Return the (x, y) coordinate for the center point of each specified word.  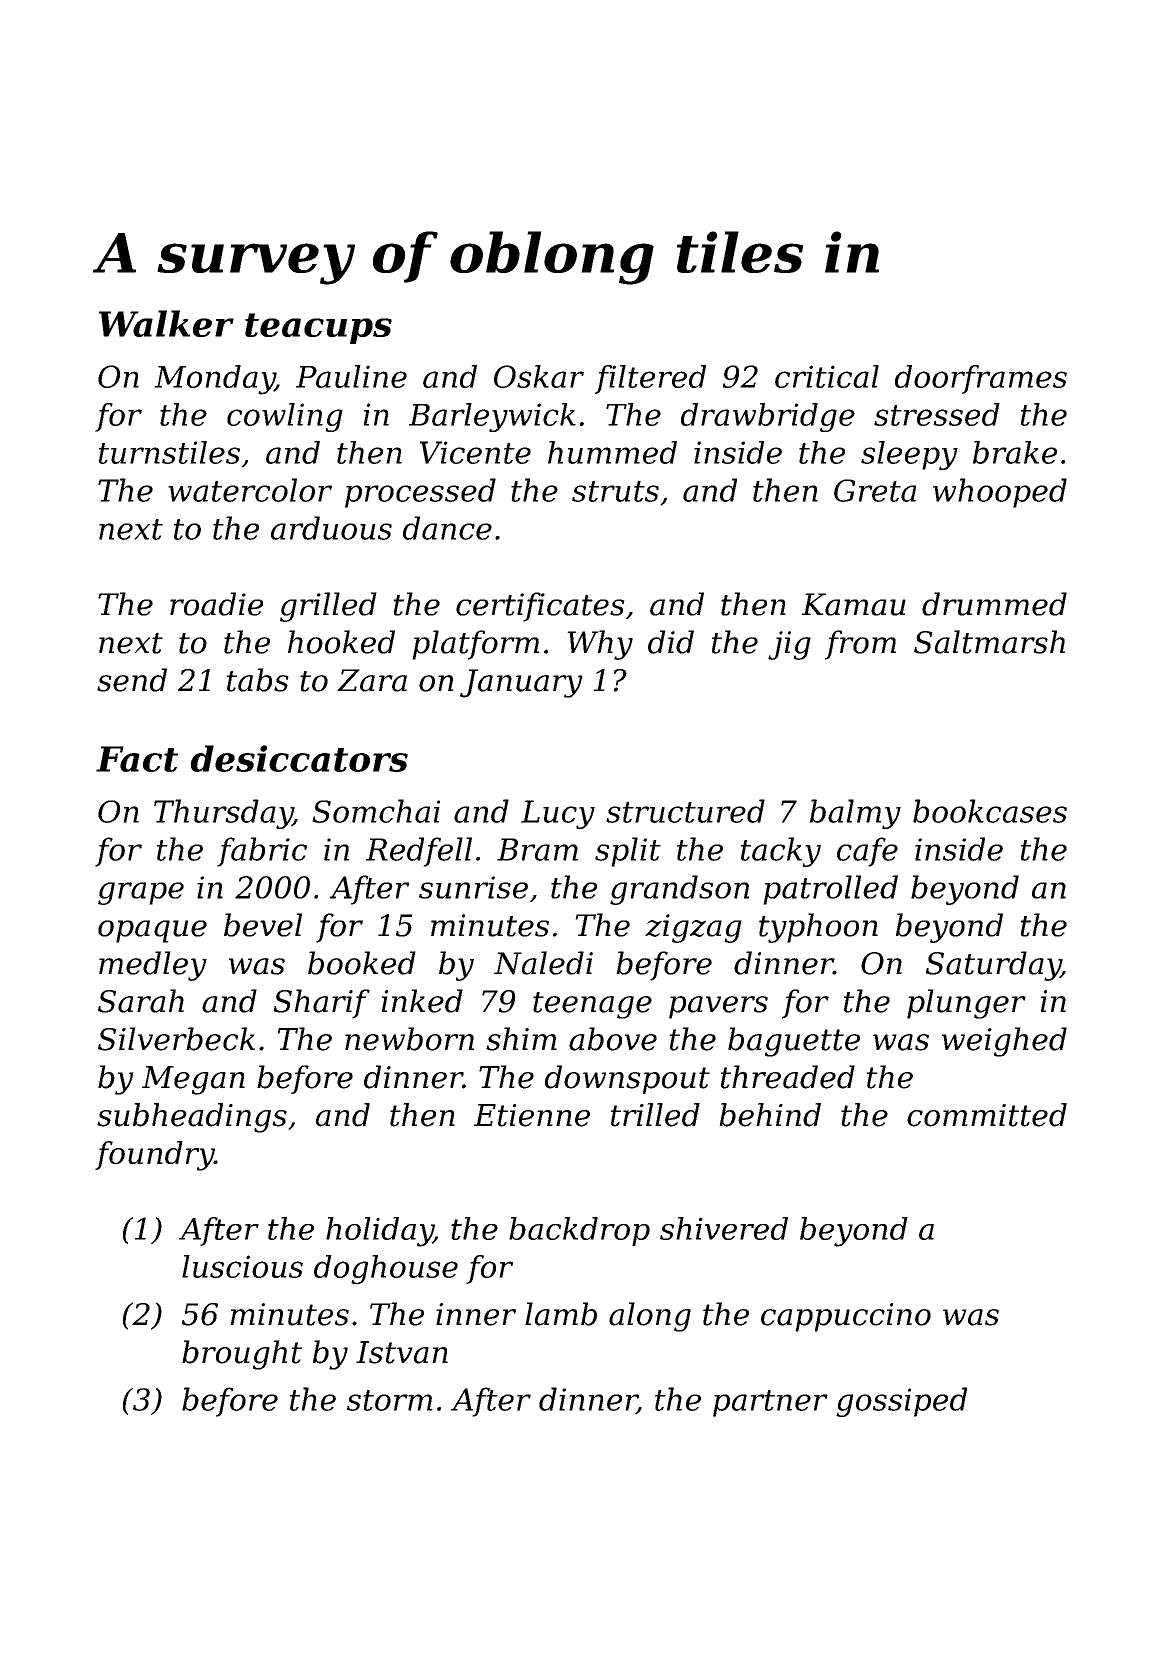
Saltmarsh (989, 642)
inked (422, 1001)
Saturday (993, 966)
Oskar (539, 376)
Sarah (141, 1001)
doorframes (981, 379)
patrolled (830, 890)
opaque (152, 931)
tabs (258, 680)
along (650, 1317)
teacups (318, 328)
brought (242, 1355)
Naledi (543, 963)
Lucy (558, 814)
